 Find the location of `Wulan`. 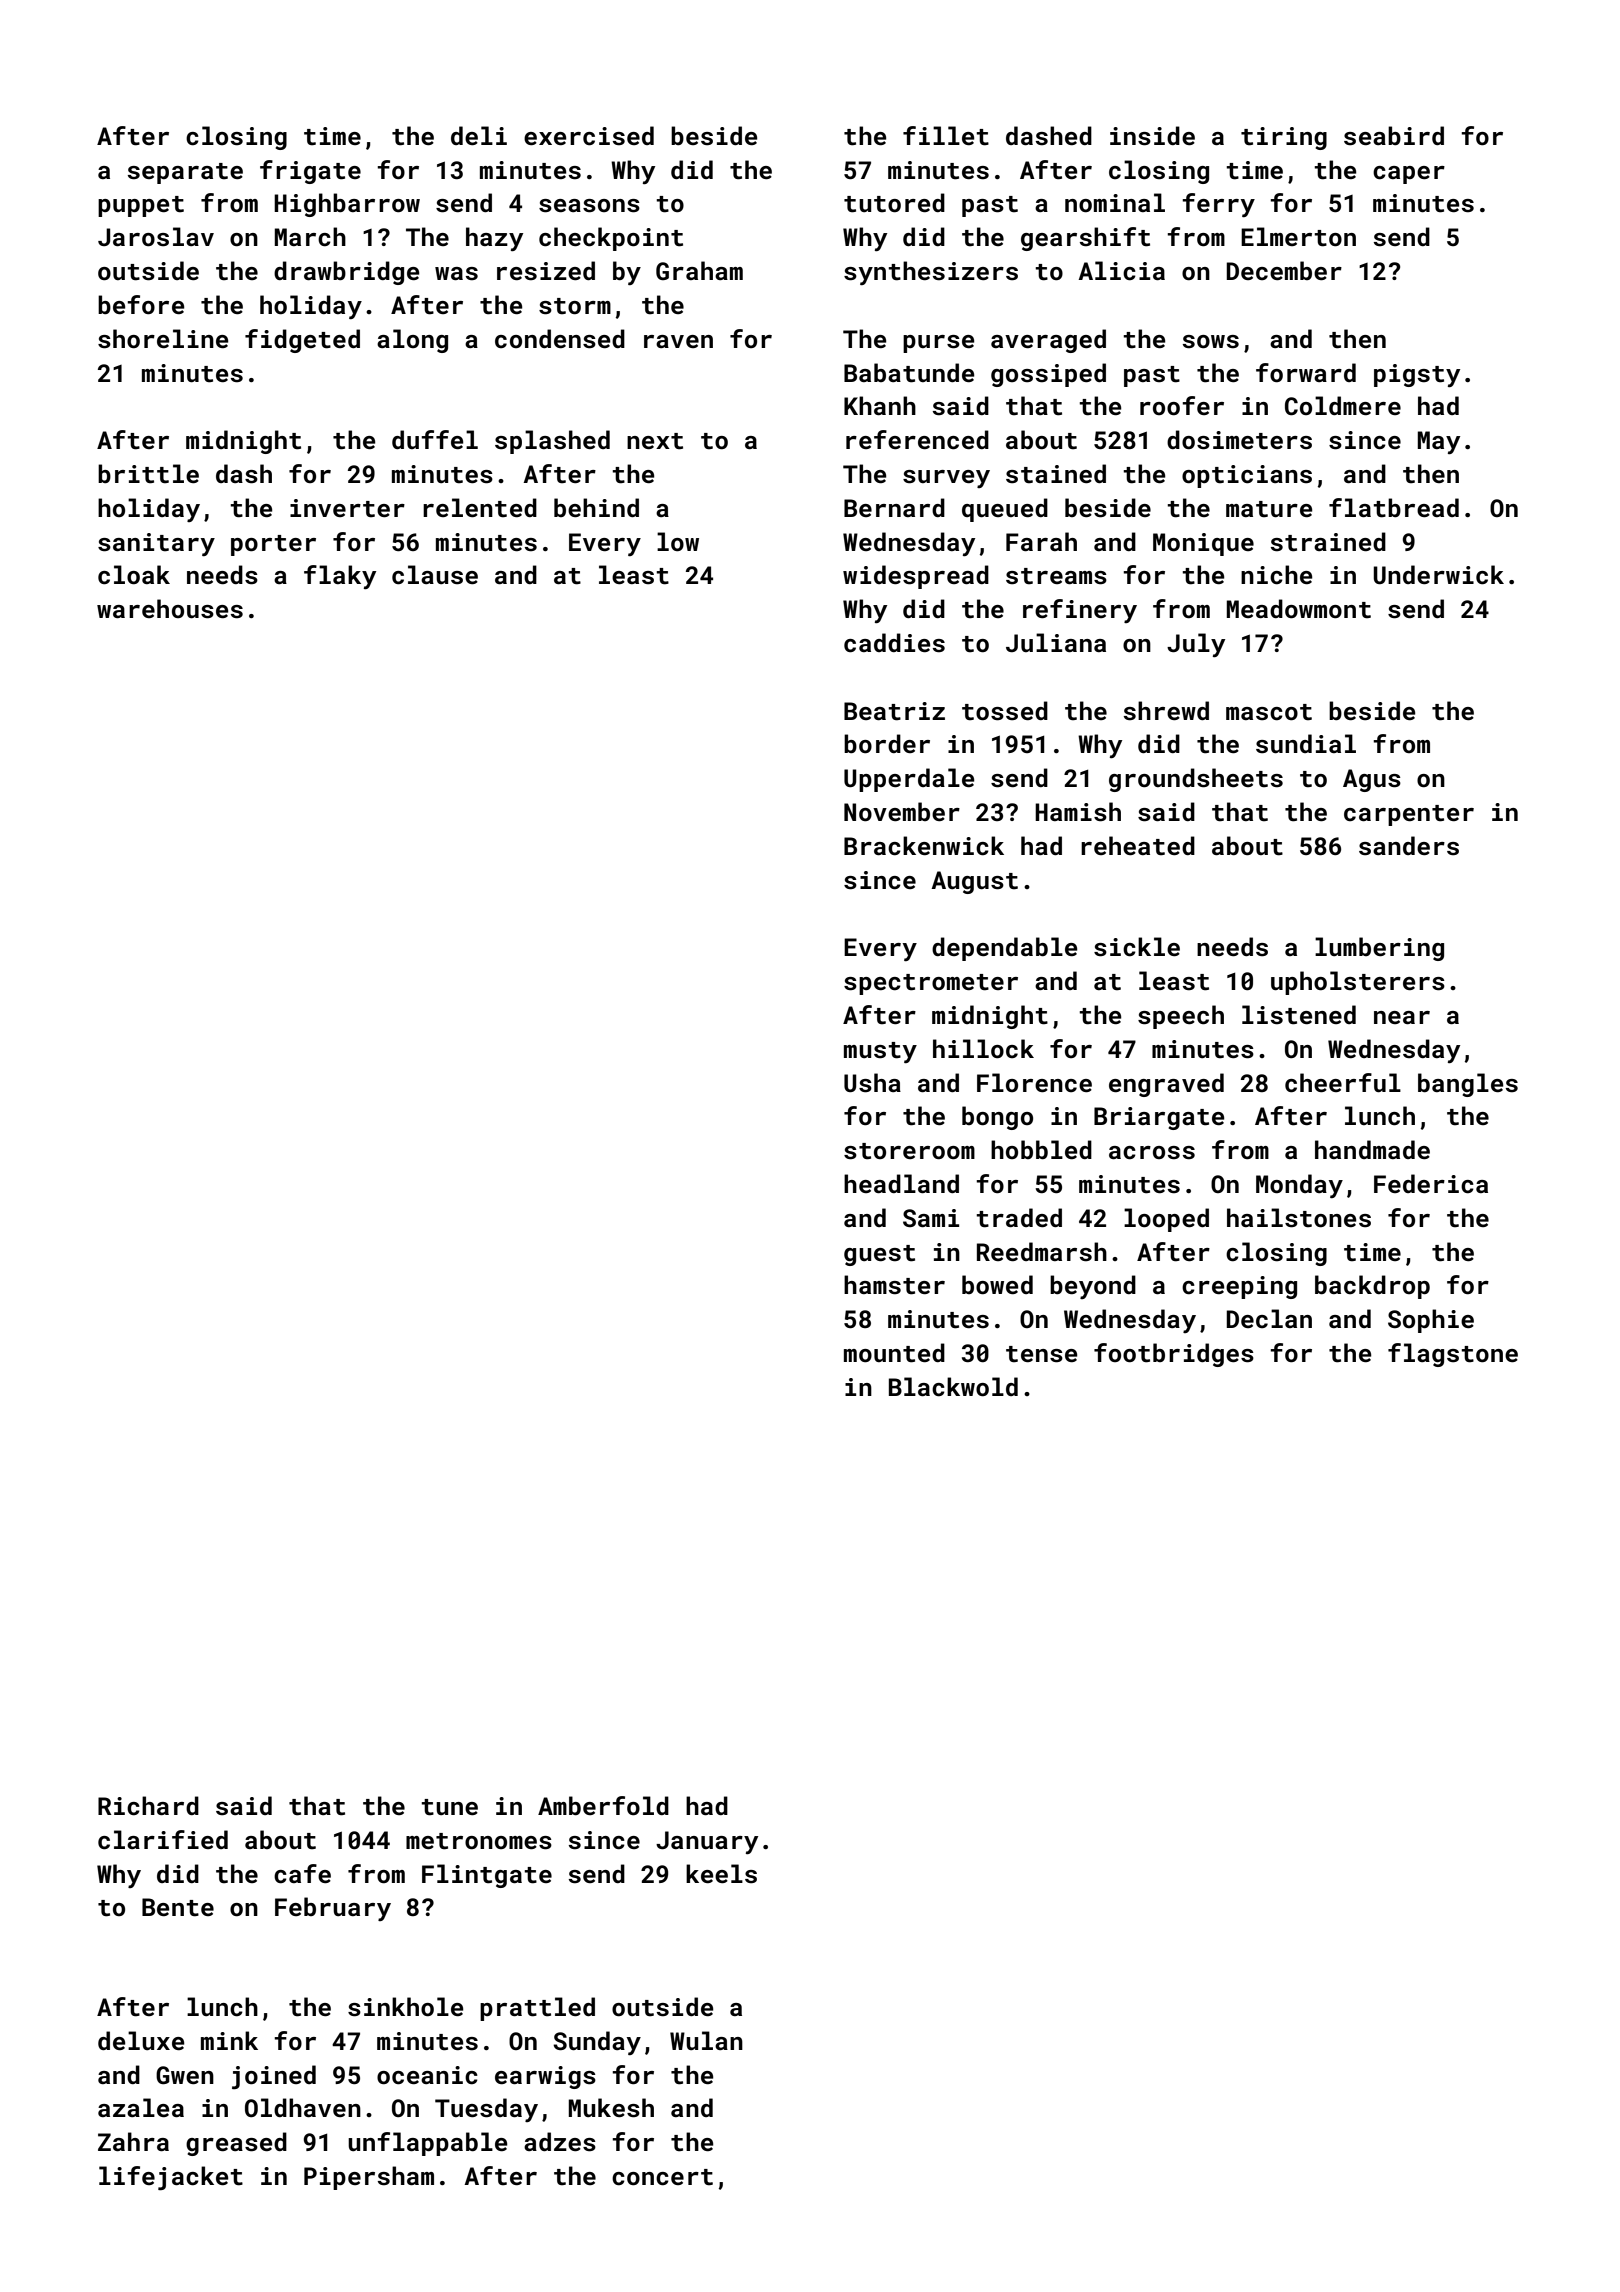

Wulan is located at coordinates (706, 2040).
